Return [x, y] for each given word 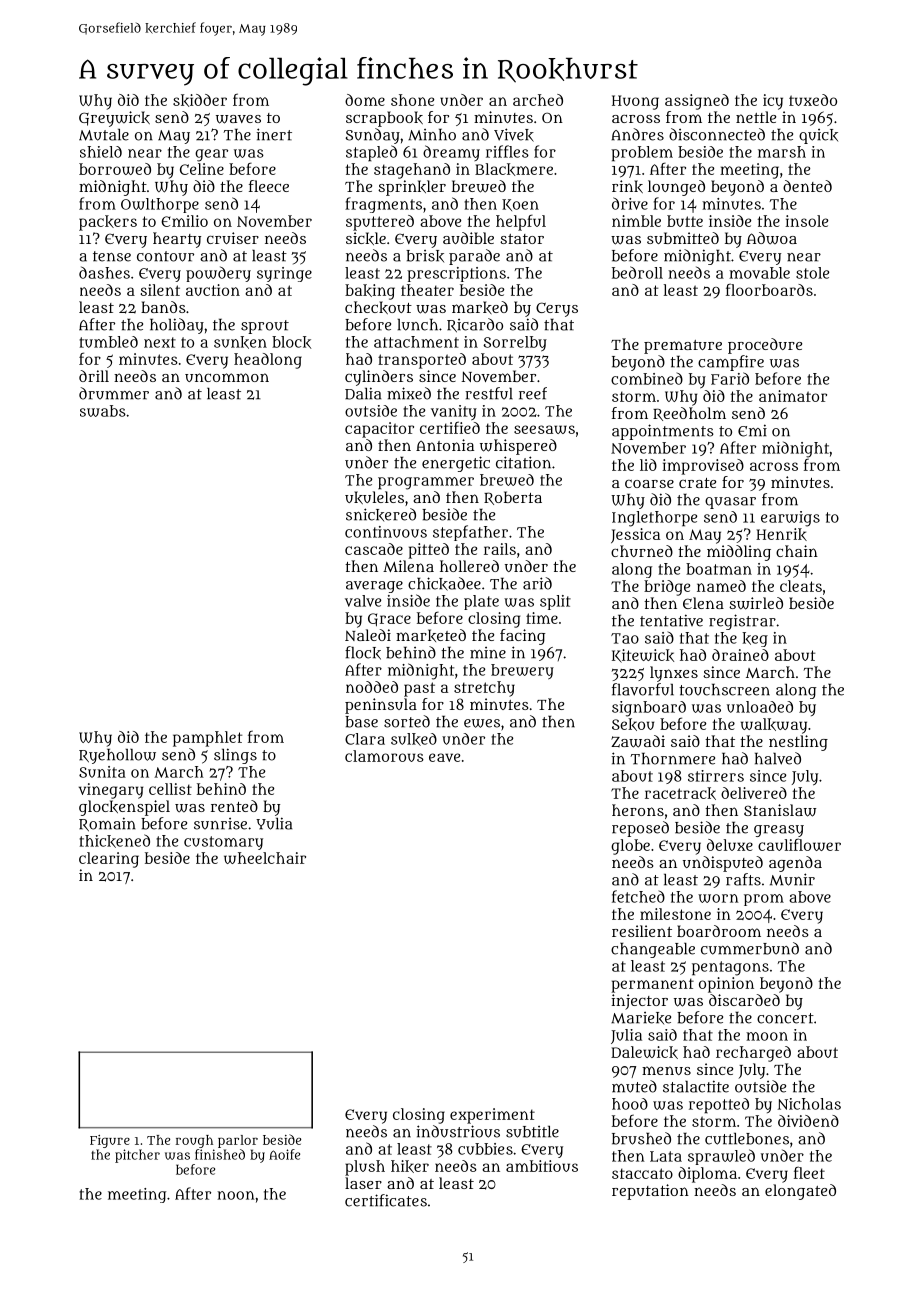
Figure [110, 1141]
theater [427, 290]
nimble [636, 221]
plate [481, 602]
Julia [626, 1036]
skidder [200, 100]
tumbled [108, 342]
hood [630, 1104]
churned [642, 551]
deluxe [730, 845]
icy [773, 102]
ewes [482, 723]
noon [236, 1195]
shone [412, 100]
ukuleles [374, 497]
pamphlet [207, 739]
